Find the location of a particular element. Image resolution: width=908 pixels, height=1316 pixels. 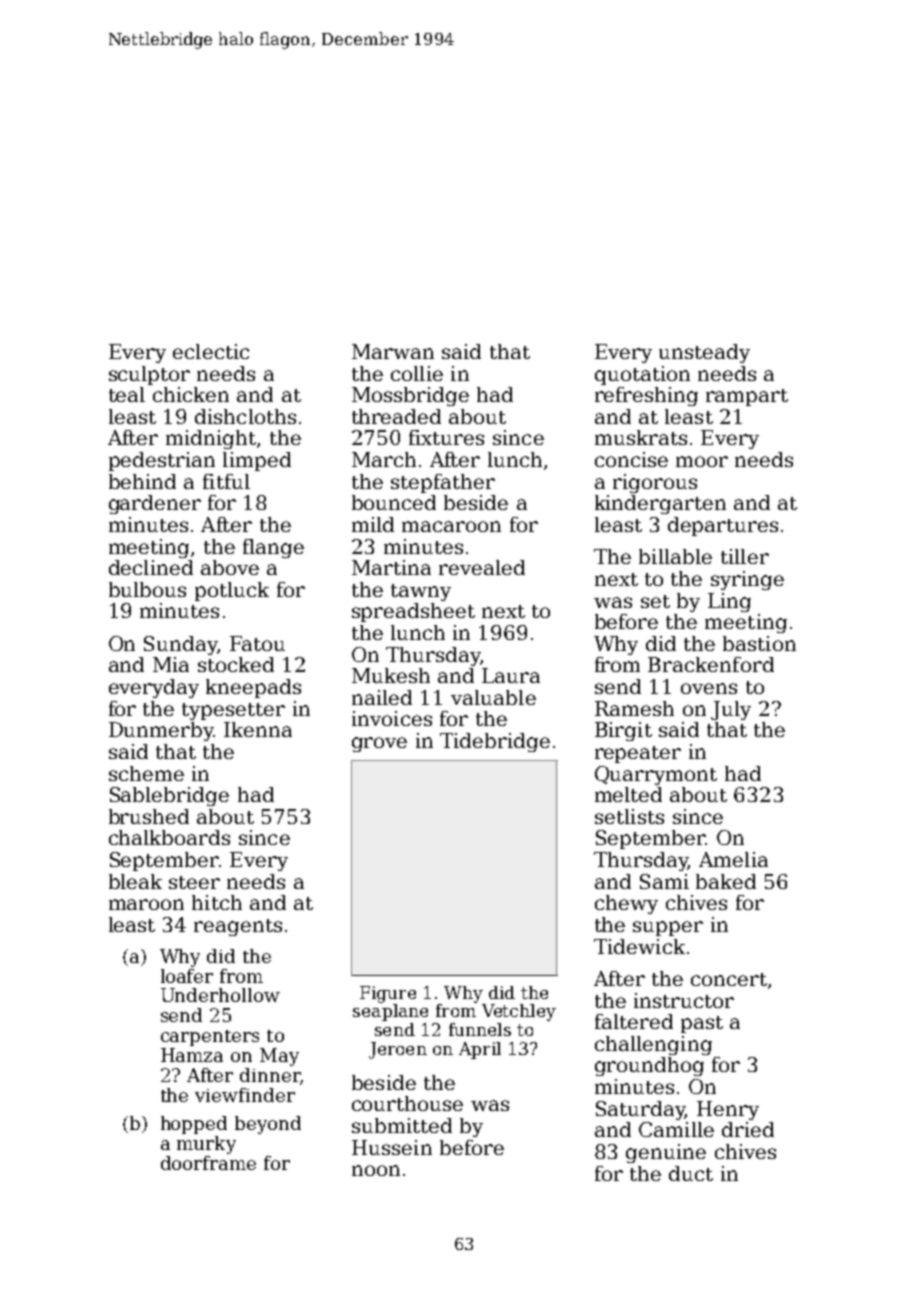

beyond is located at coordinates (268, 1125).
